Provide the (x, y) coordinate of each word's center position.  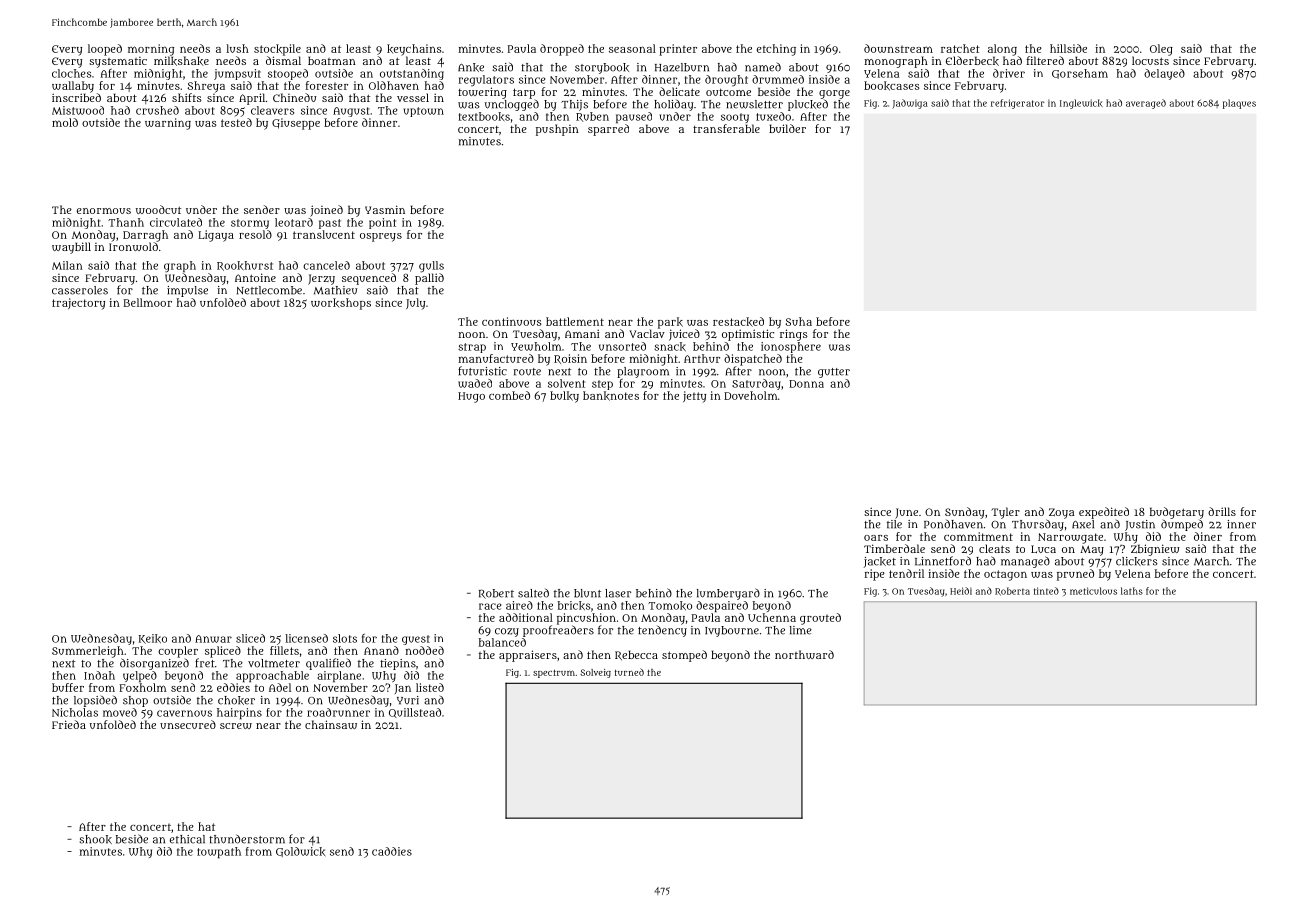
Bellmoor (147, 302)
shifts (187, 97)
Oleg (1161, 50)
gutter (834, 373)
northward (804, 654)
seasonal (632, 48)
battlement (575, 321)
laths (1132, 591)
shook (96, 839)
